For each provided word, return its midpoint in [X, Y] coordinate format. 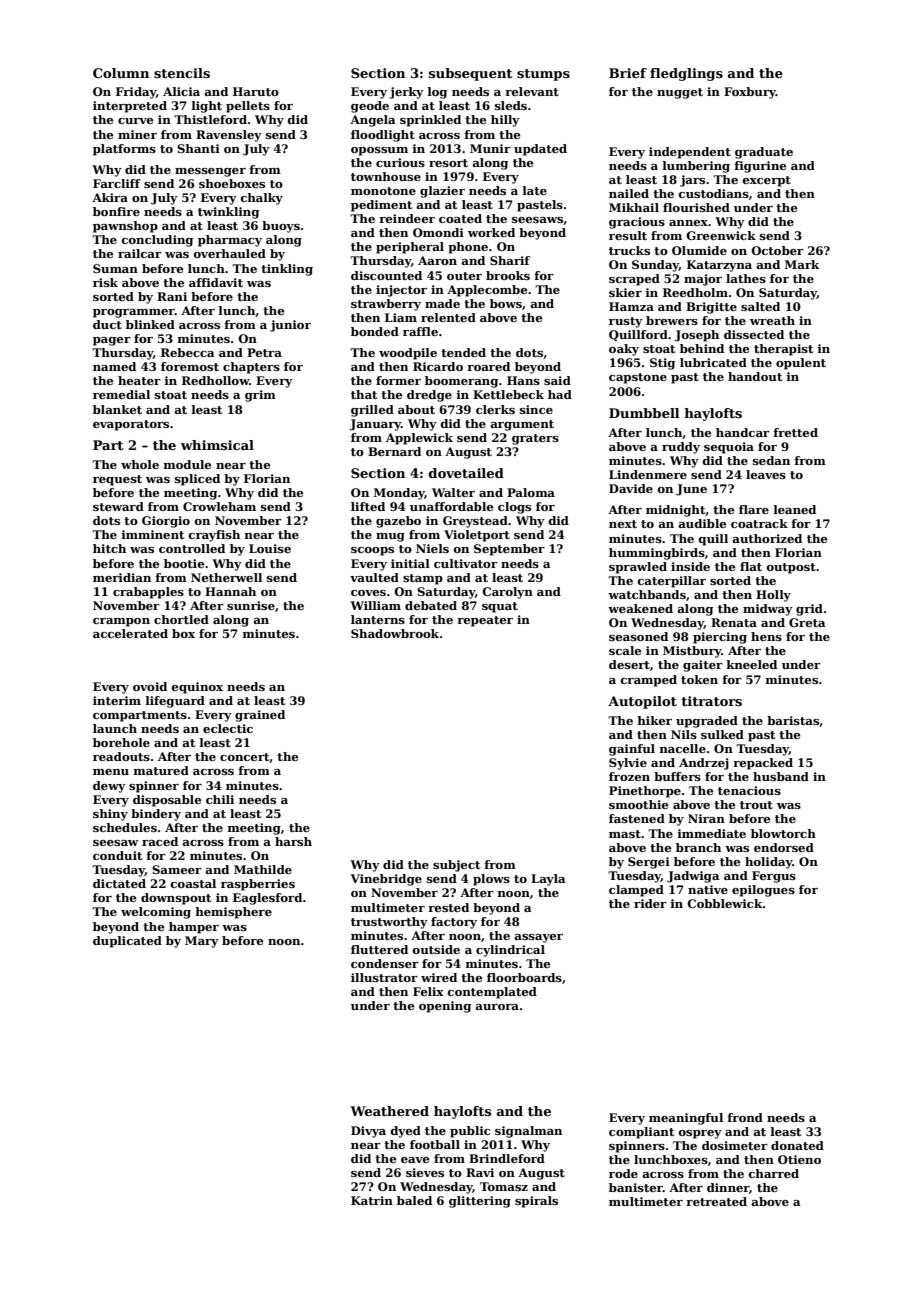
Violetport [477, 536]
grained [260, 716]
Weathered [389, 1111]
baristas [793, 720]
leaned [794, 509]
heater [139, 380]
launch [115, 728]
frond [745, 1117]
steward [118, 506]
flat [751, 566]
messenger [210, 172]
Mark [802, 264]
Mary [202, 942]
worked [491, 232]
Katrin [372, 1200]
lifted [368, 506]
